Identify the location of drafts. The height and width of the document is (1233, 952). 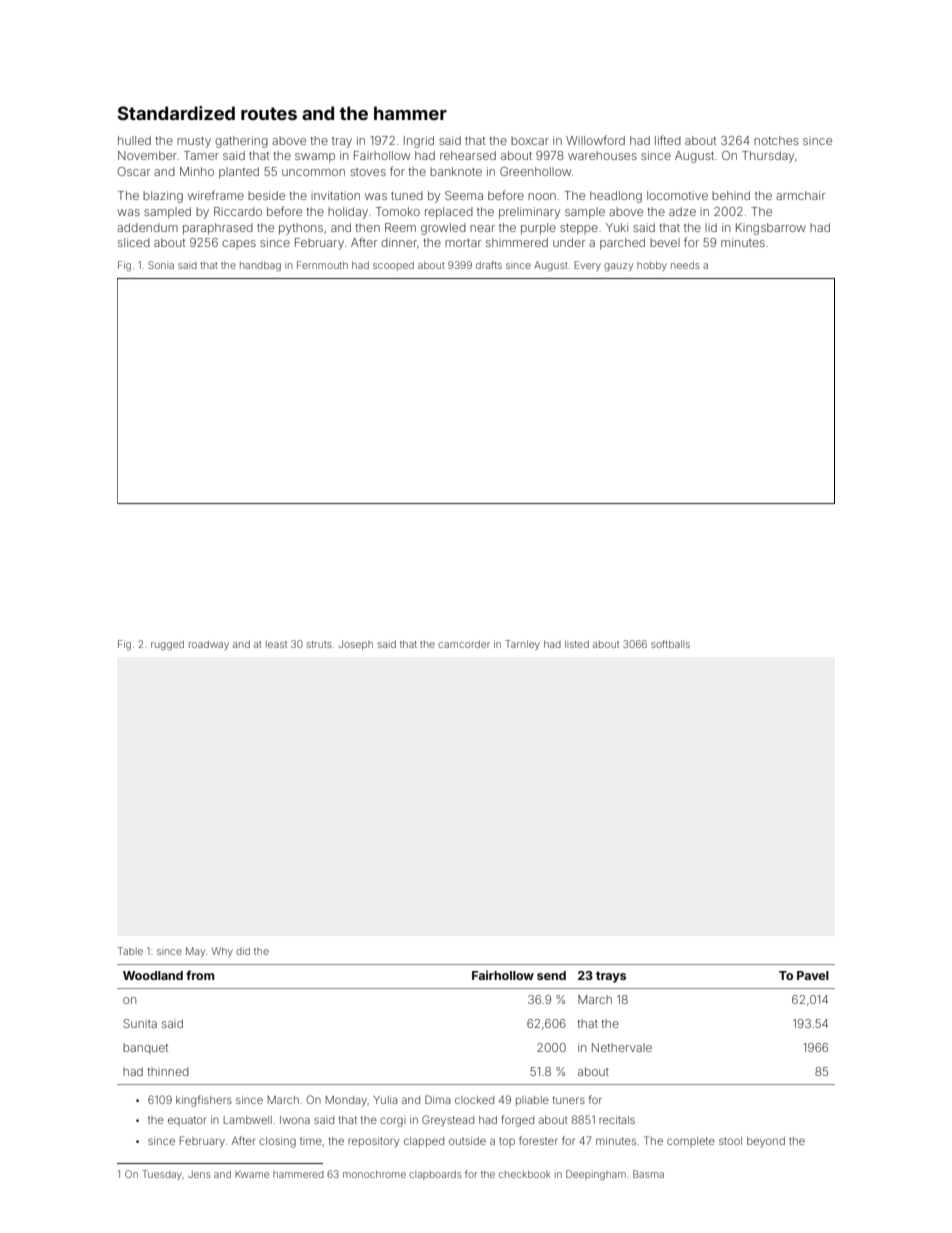
(489, 265).
